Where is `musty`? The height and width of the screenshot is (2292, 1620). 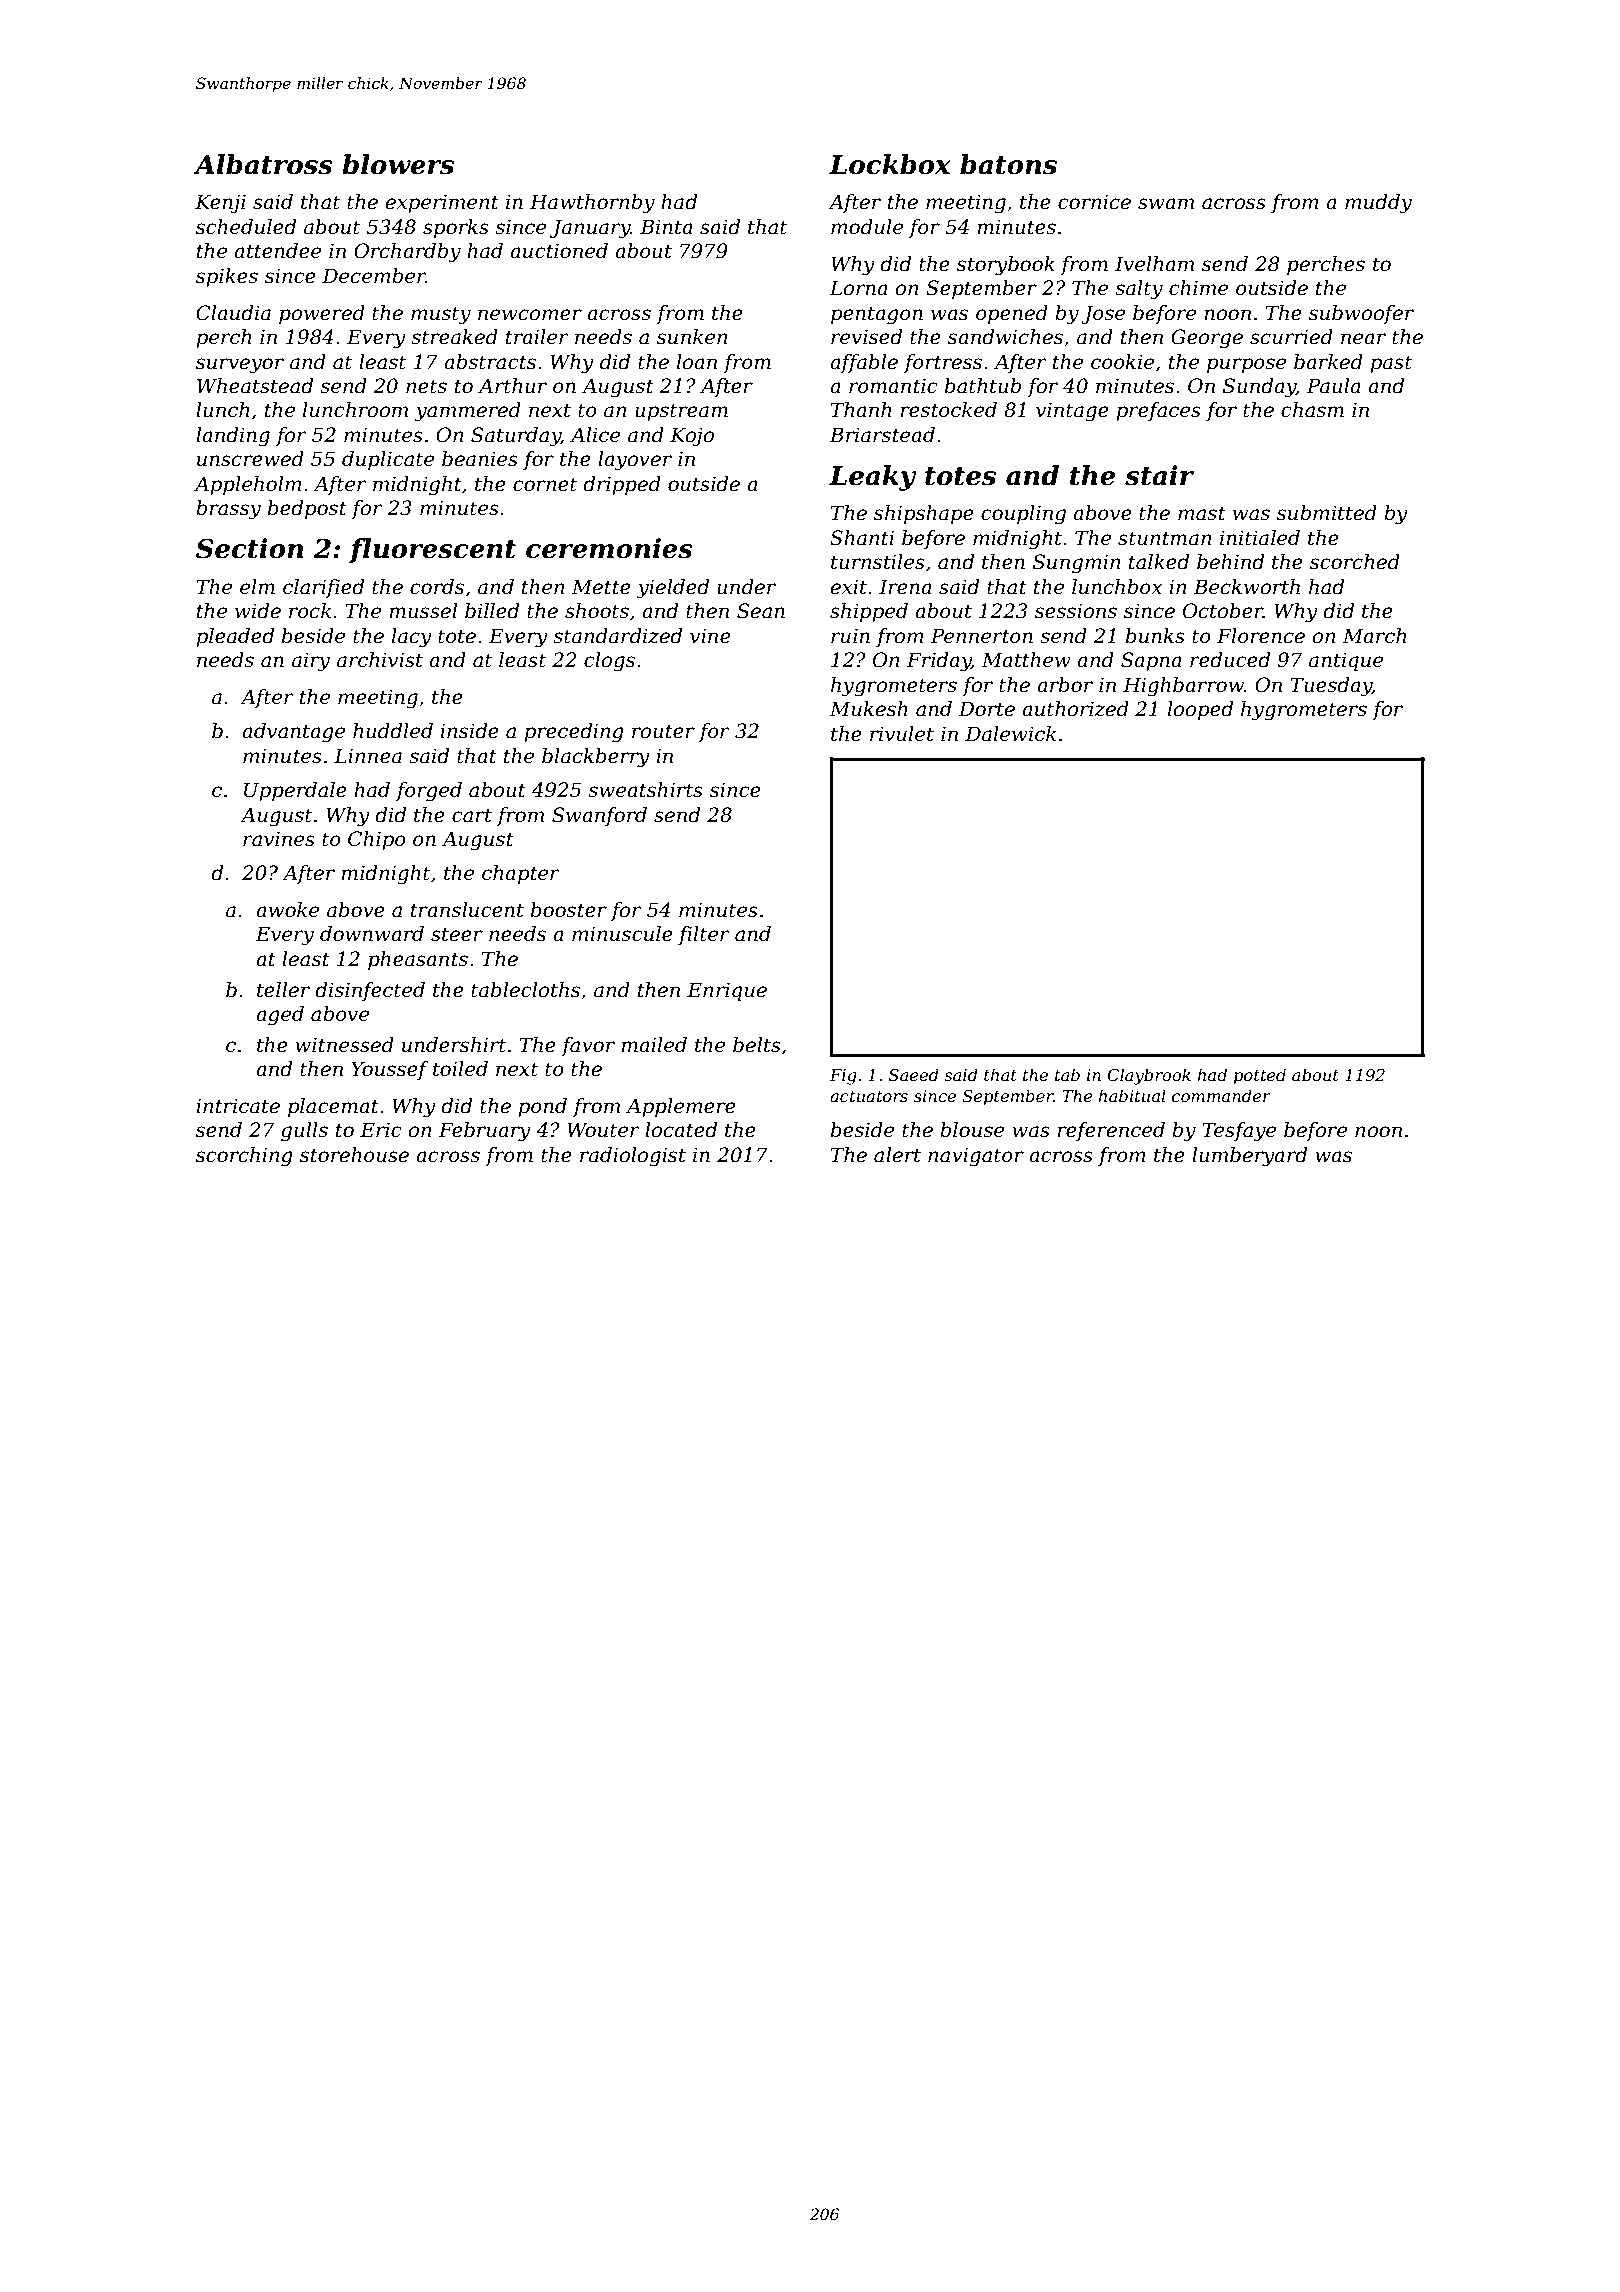 musty is located at coordinates (441, 315).
